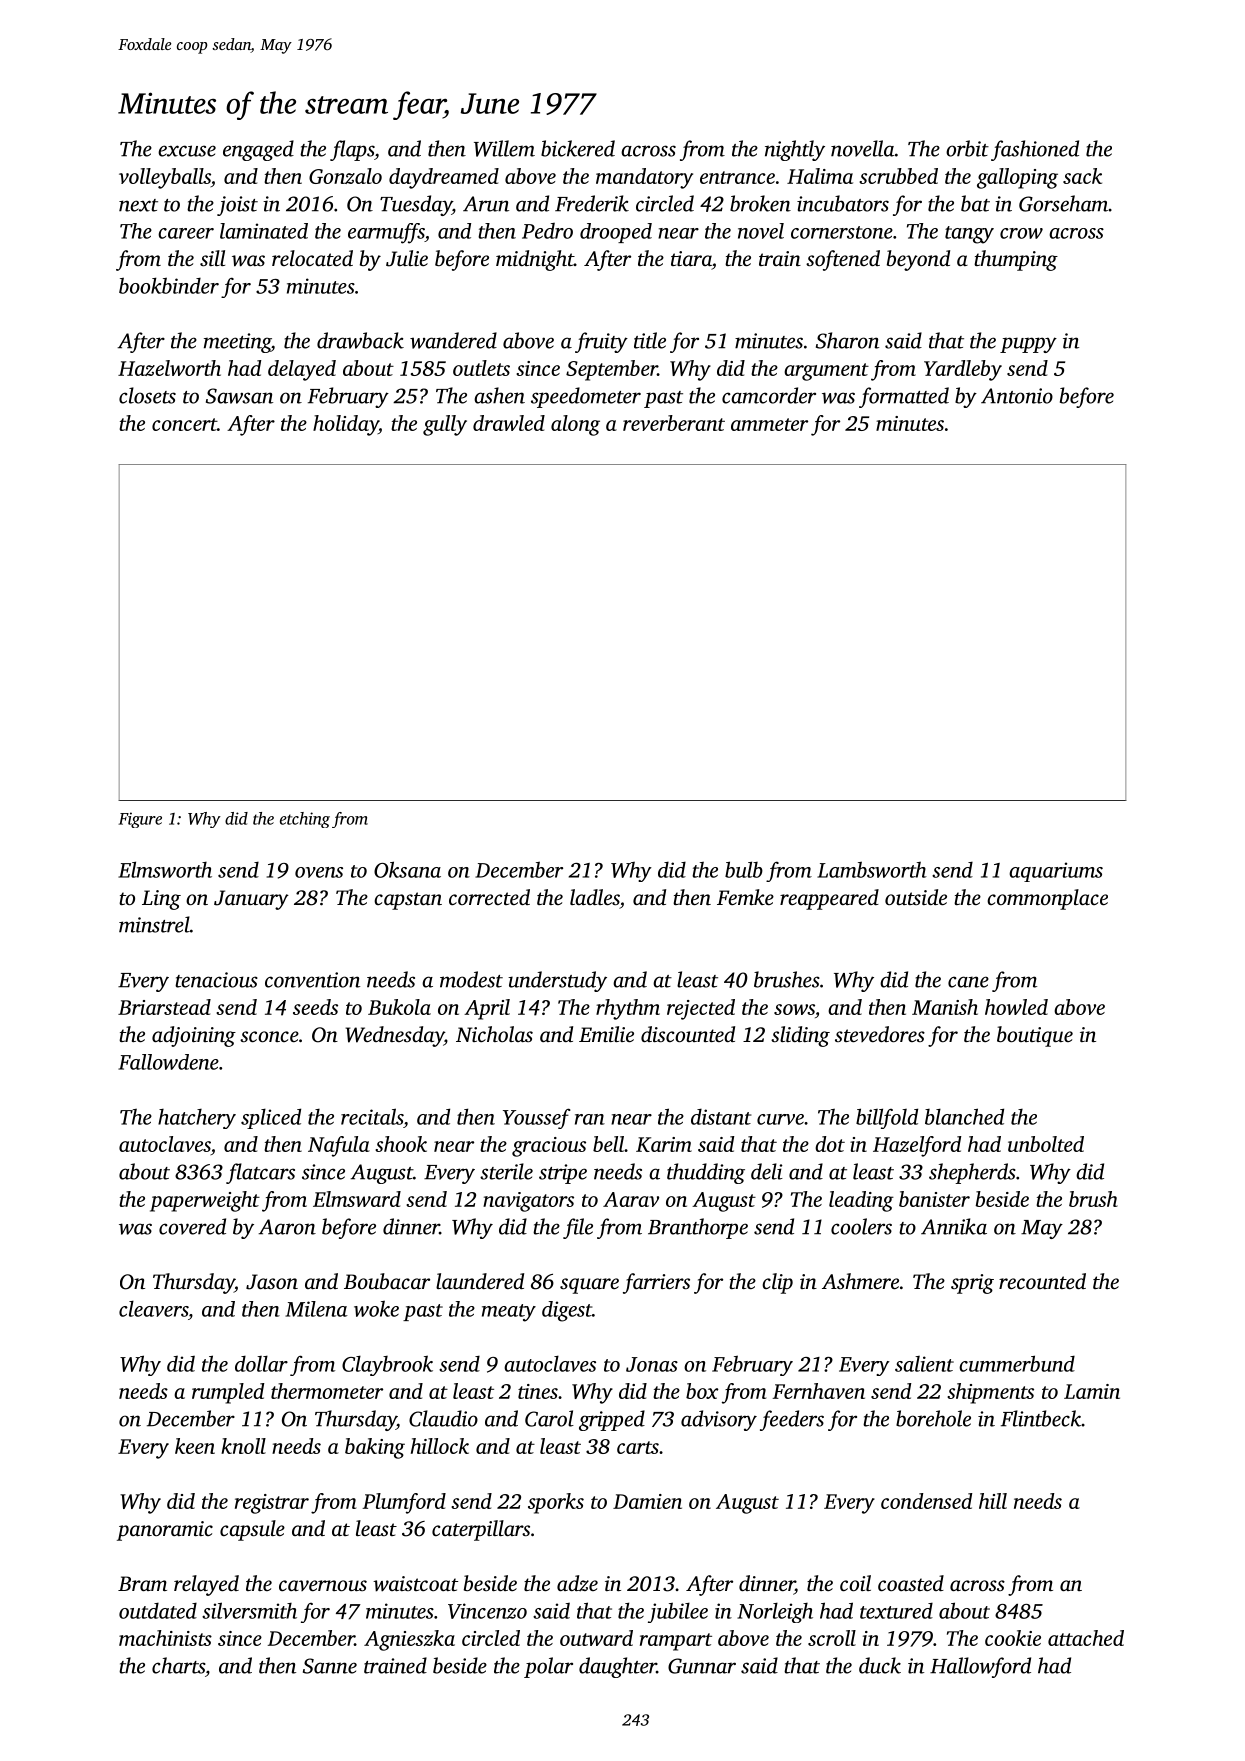 The image size is (1245, 1761). I want to click on bookbinder, so click(169, 285).
